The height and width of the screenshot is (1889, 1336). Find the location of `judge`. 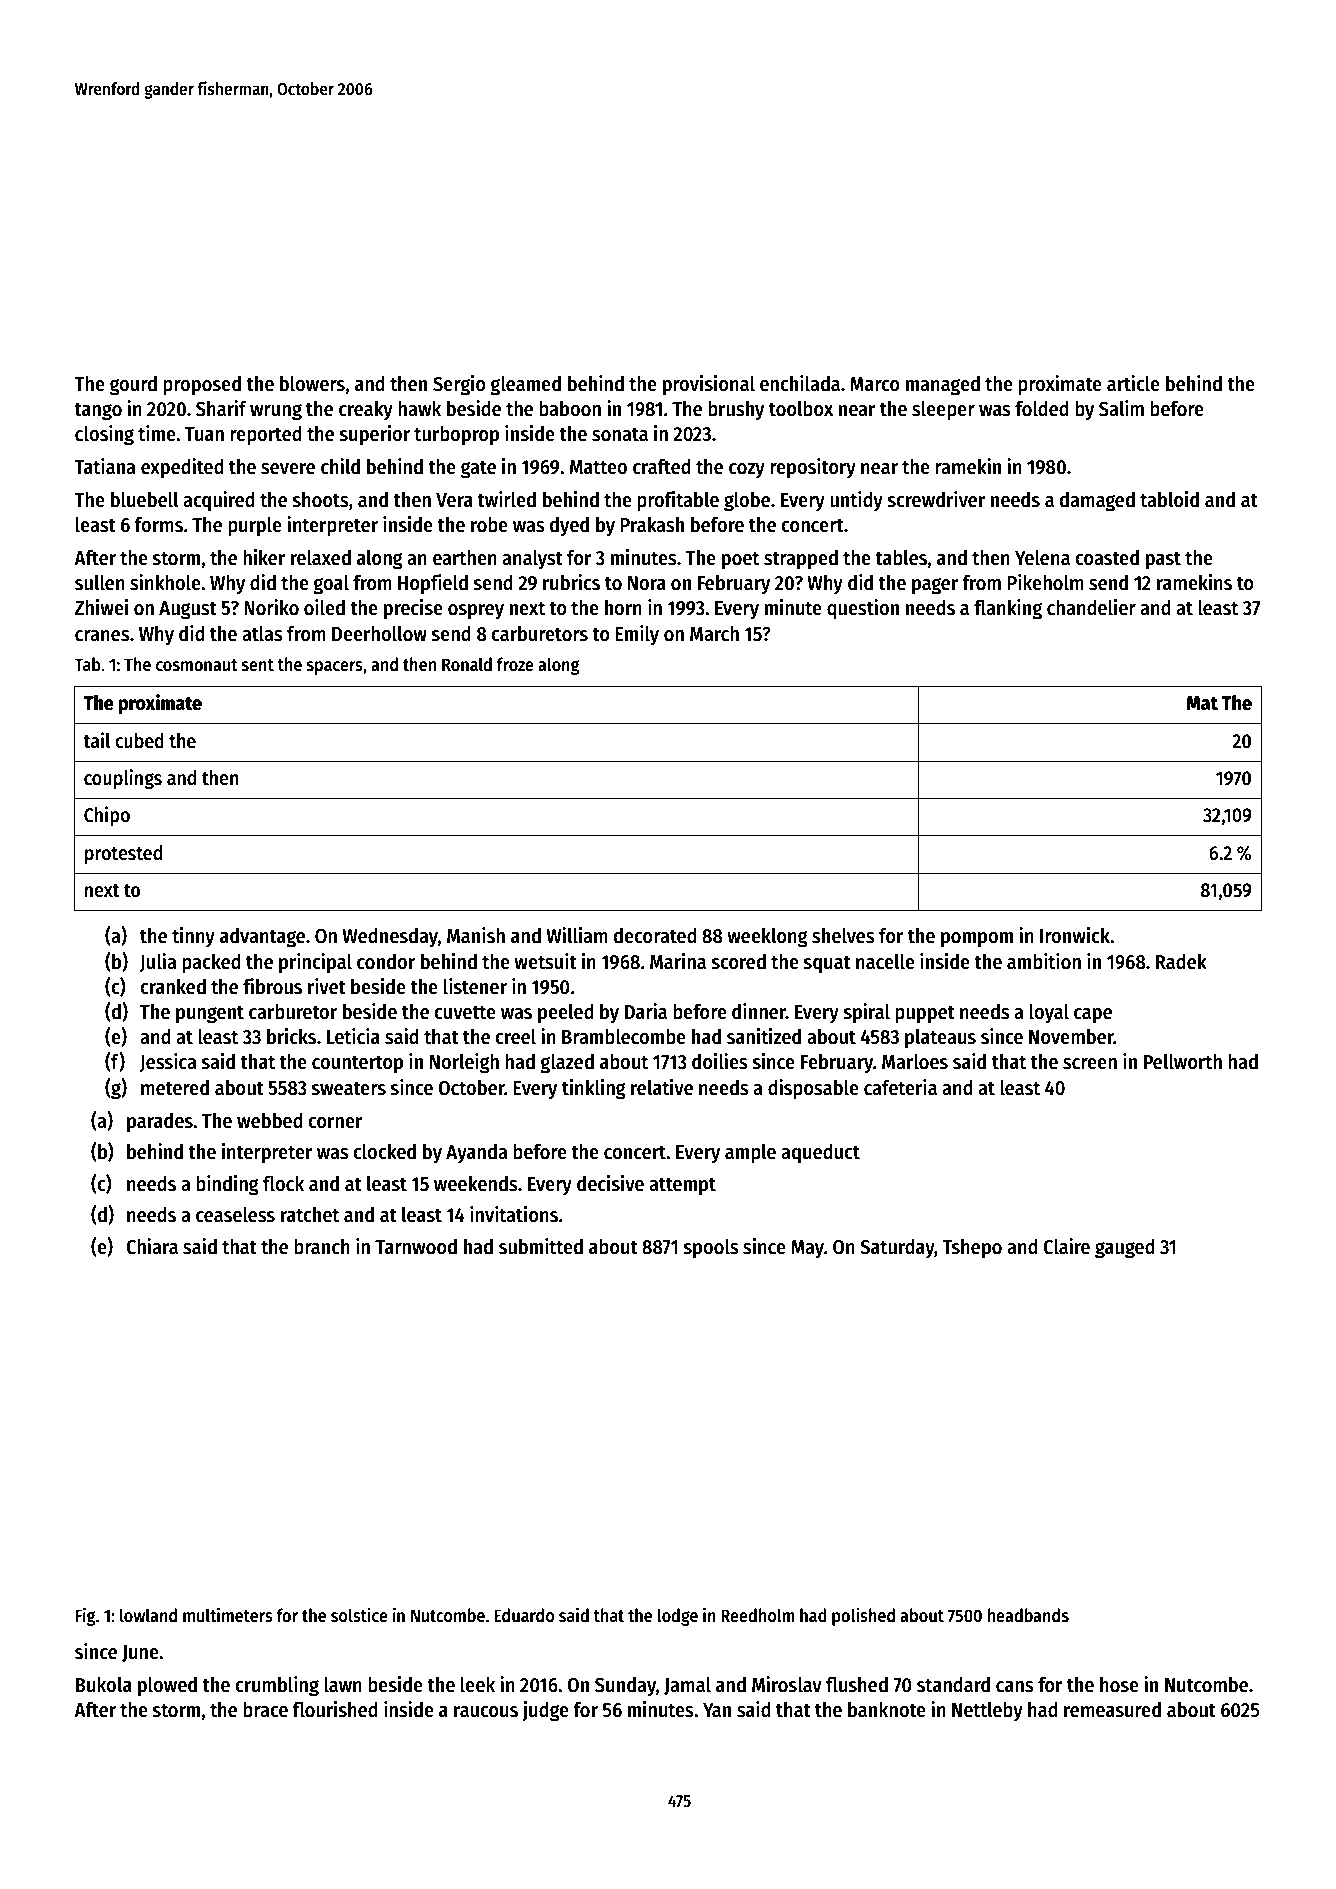

judge is located at coordinates (545, 1711).
